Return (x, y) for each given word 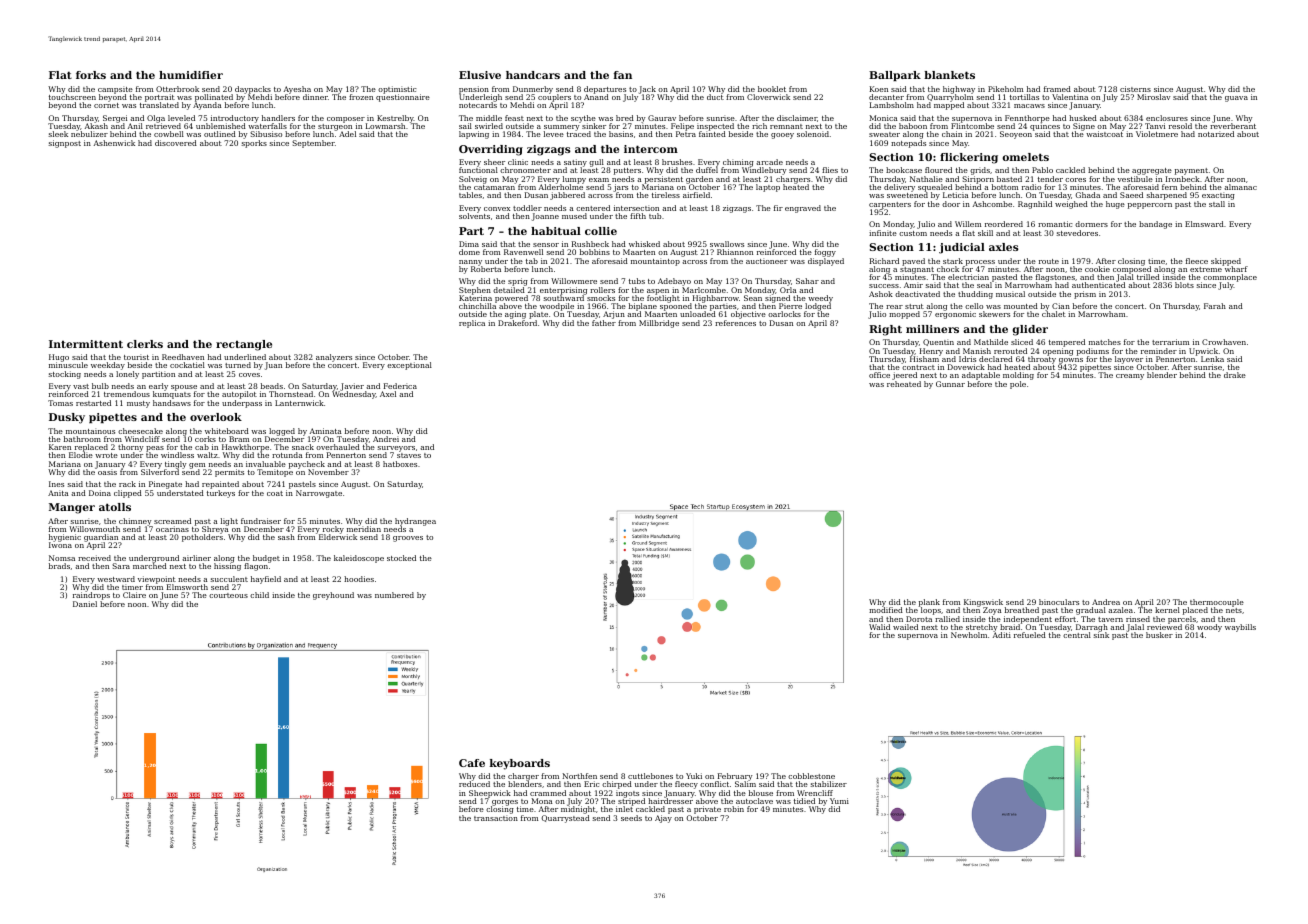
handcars (533, 75)
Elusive (480, 75)
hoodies (359, 579)
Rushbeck (590, 244)
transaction (496, 818)
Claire (134, 595)
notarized (1216, 134)
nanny (470, 263)
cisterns (1135, 89)
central (1077, 635)
